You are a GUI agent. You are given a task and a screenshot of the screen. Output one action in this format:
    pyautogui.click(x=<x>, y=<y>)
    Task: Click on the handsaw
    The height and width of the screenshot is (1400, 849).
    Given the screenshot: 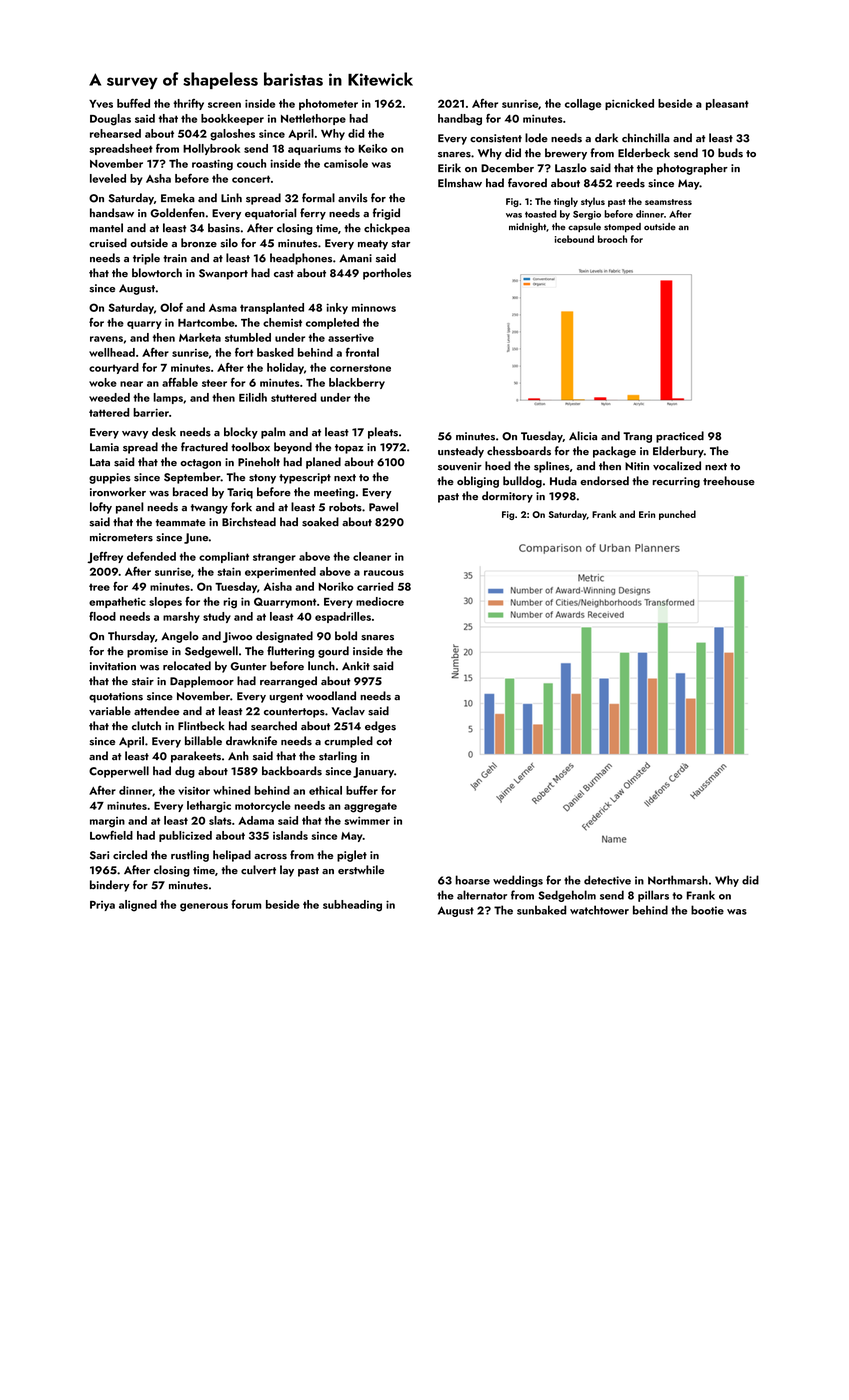 What is the action you would take?
    pyautogui.click(x=112, y=213)
